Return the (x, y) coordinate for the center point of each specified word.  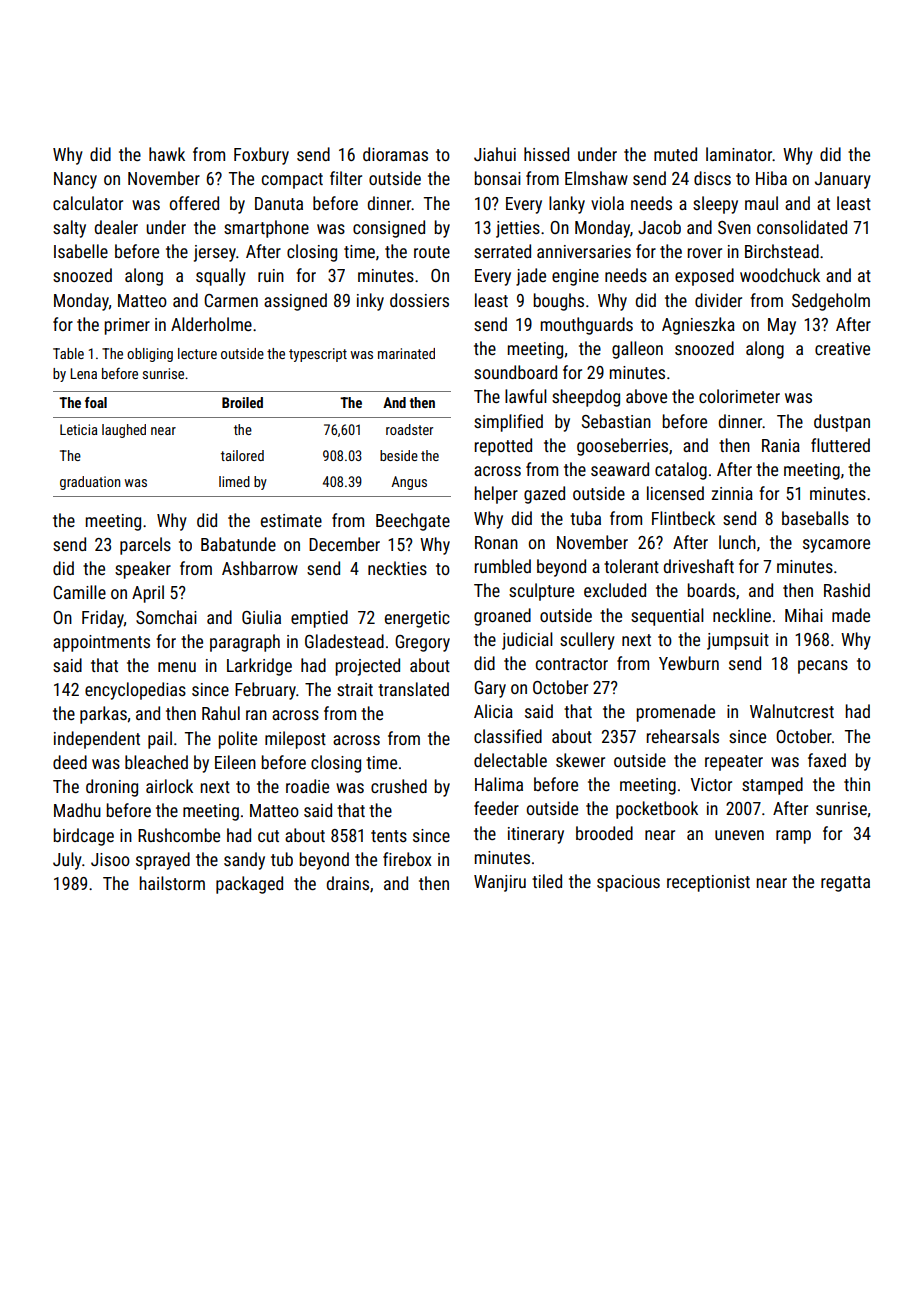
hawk (167, 154)
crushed (399, 786)
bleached (156, 762)
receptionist (708, 883)
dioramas (395, 154)
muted (675, 154)
